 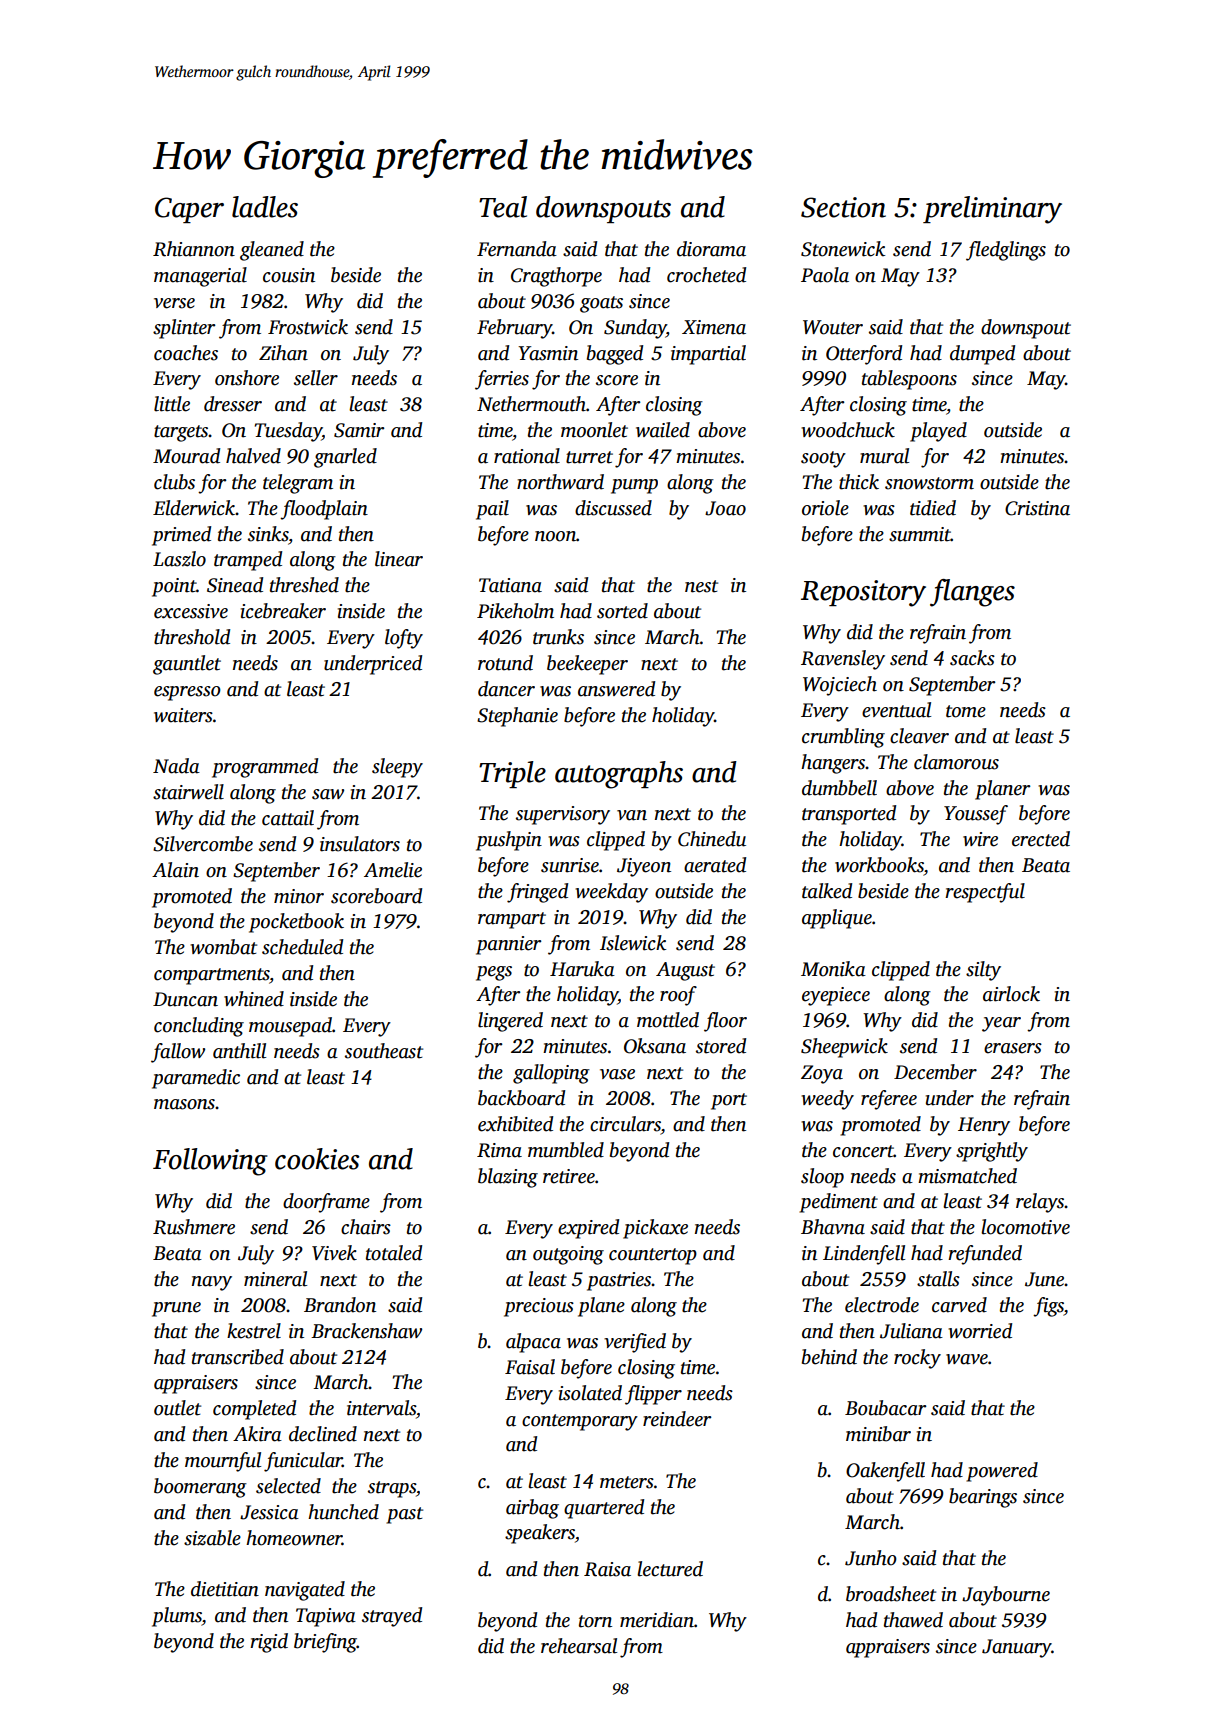 What do you see at coordinates (836, 996) in the document?
I see `eyepiece` at bounding box center [836, 996].
